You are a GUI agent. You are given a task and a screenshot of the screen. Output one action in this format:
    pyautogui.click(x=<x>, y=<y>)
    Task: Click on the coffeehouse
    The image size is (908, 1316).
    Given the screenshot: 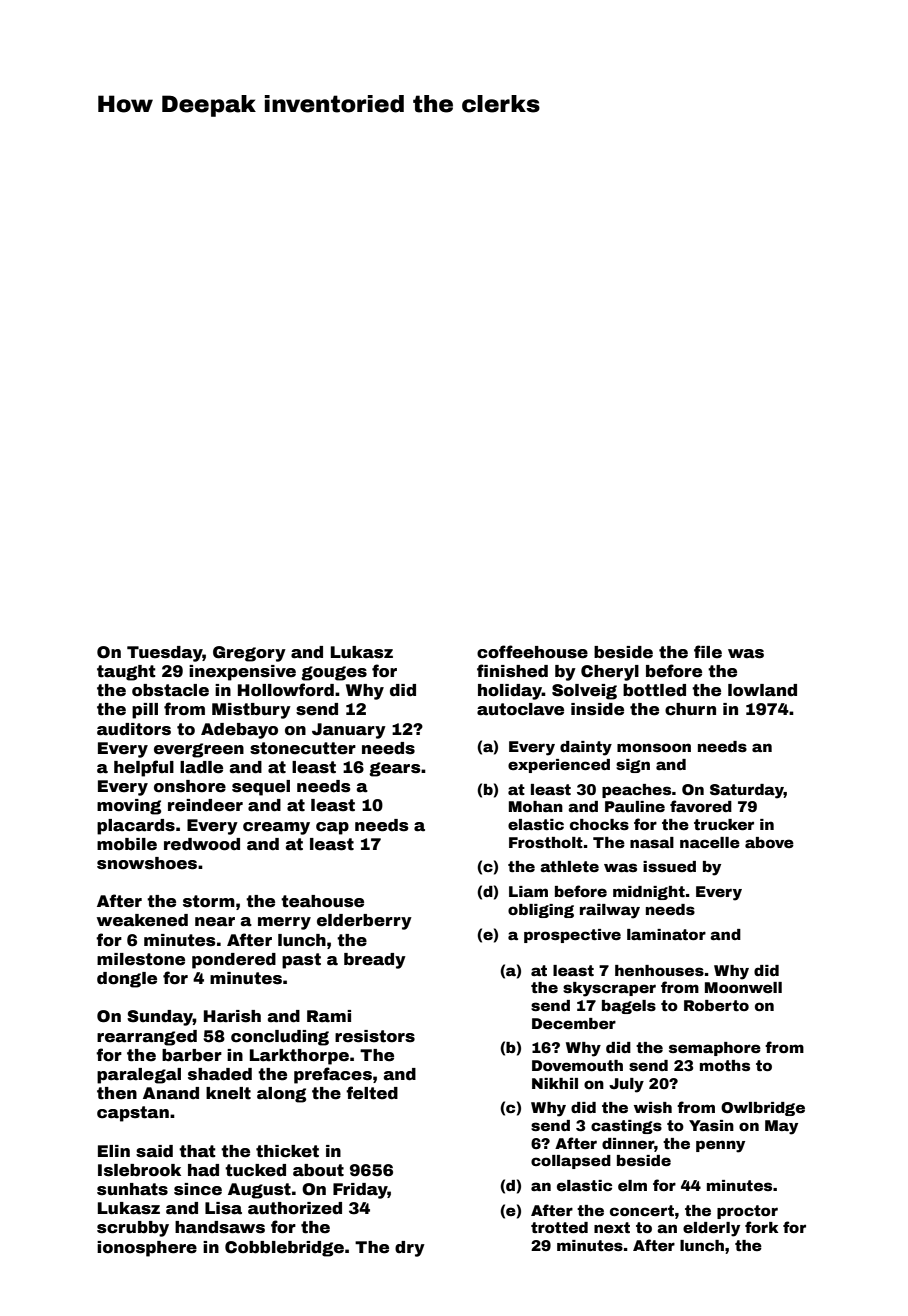 What is the action you would take?
    pyautogui.click(x=532, y=652)
